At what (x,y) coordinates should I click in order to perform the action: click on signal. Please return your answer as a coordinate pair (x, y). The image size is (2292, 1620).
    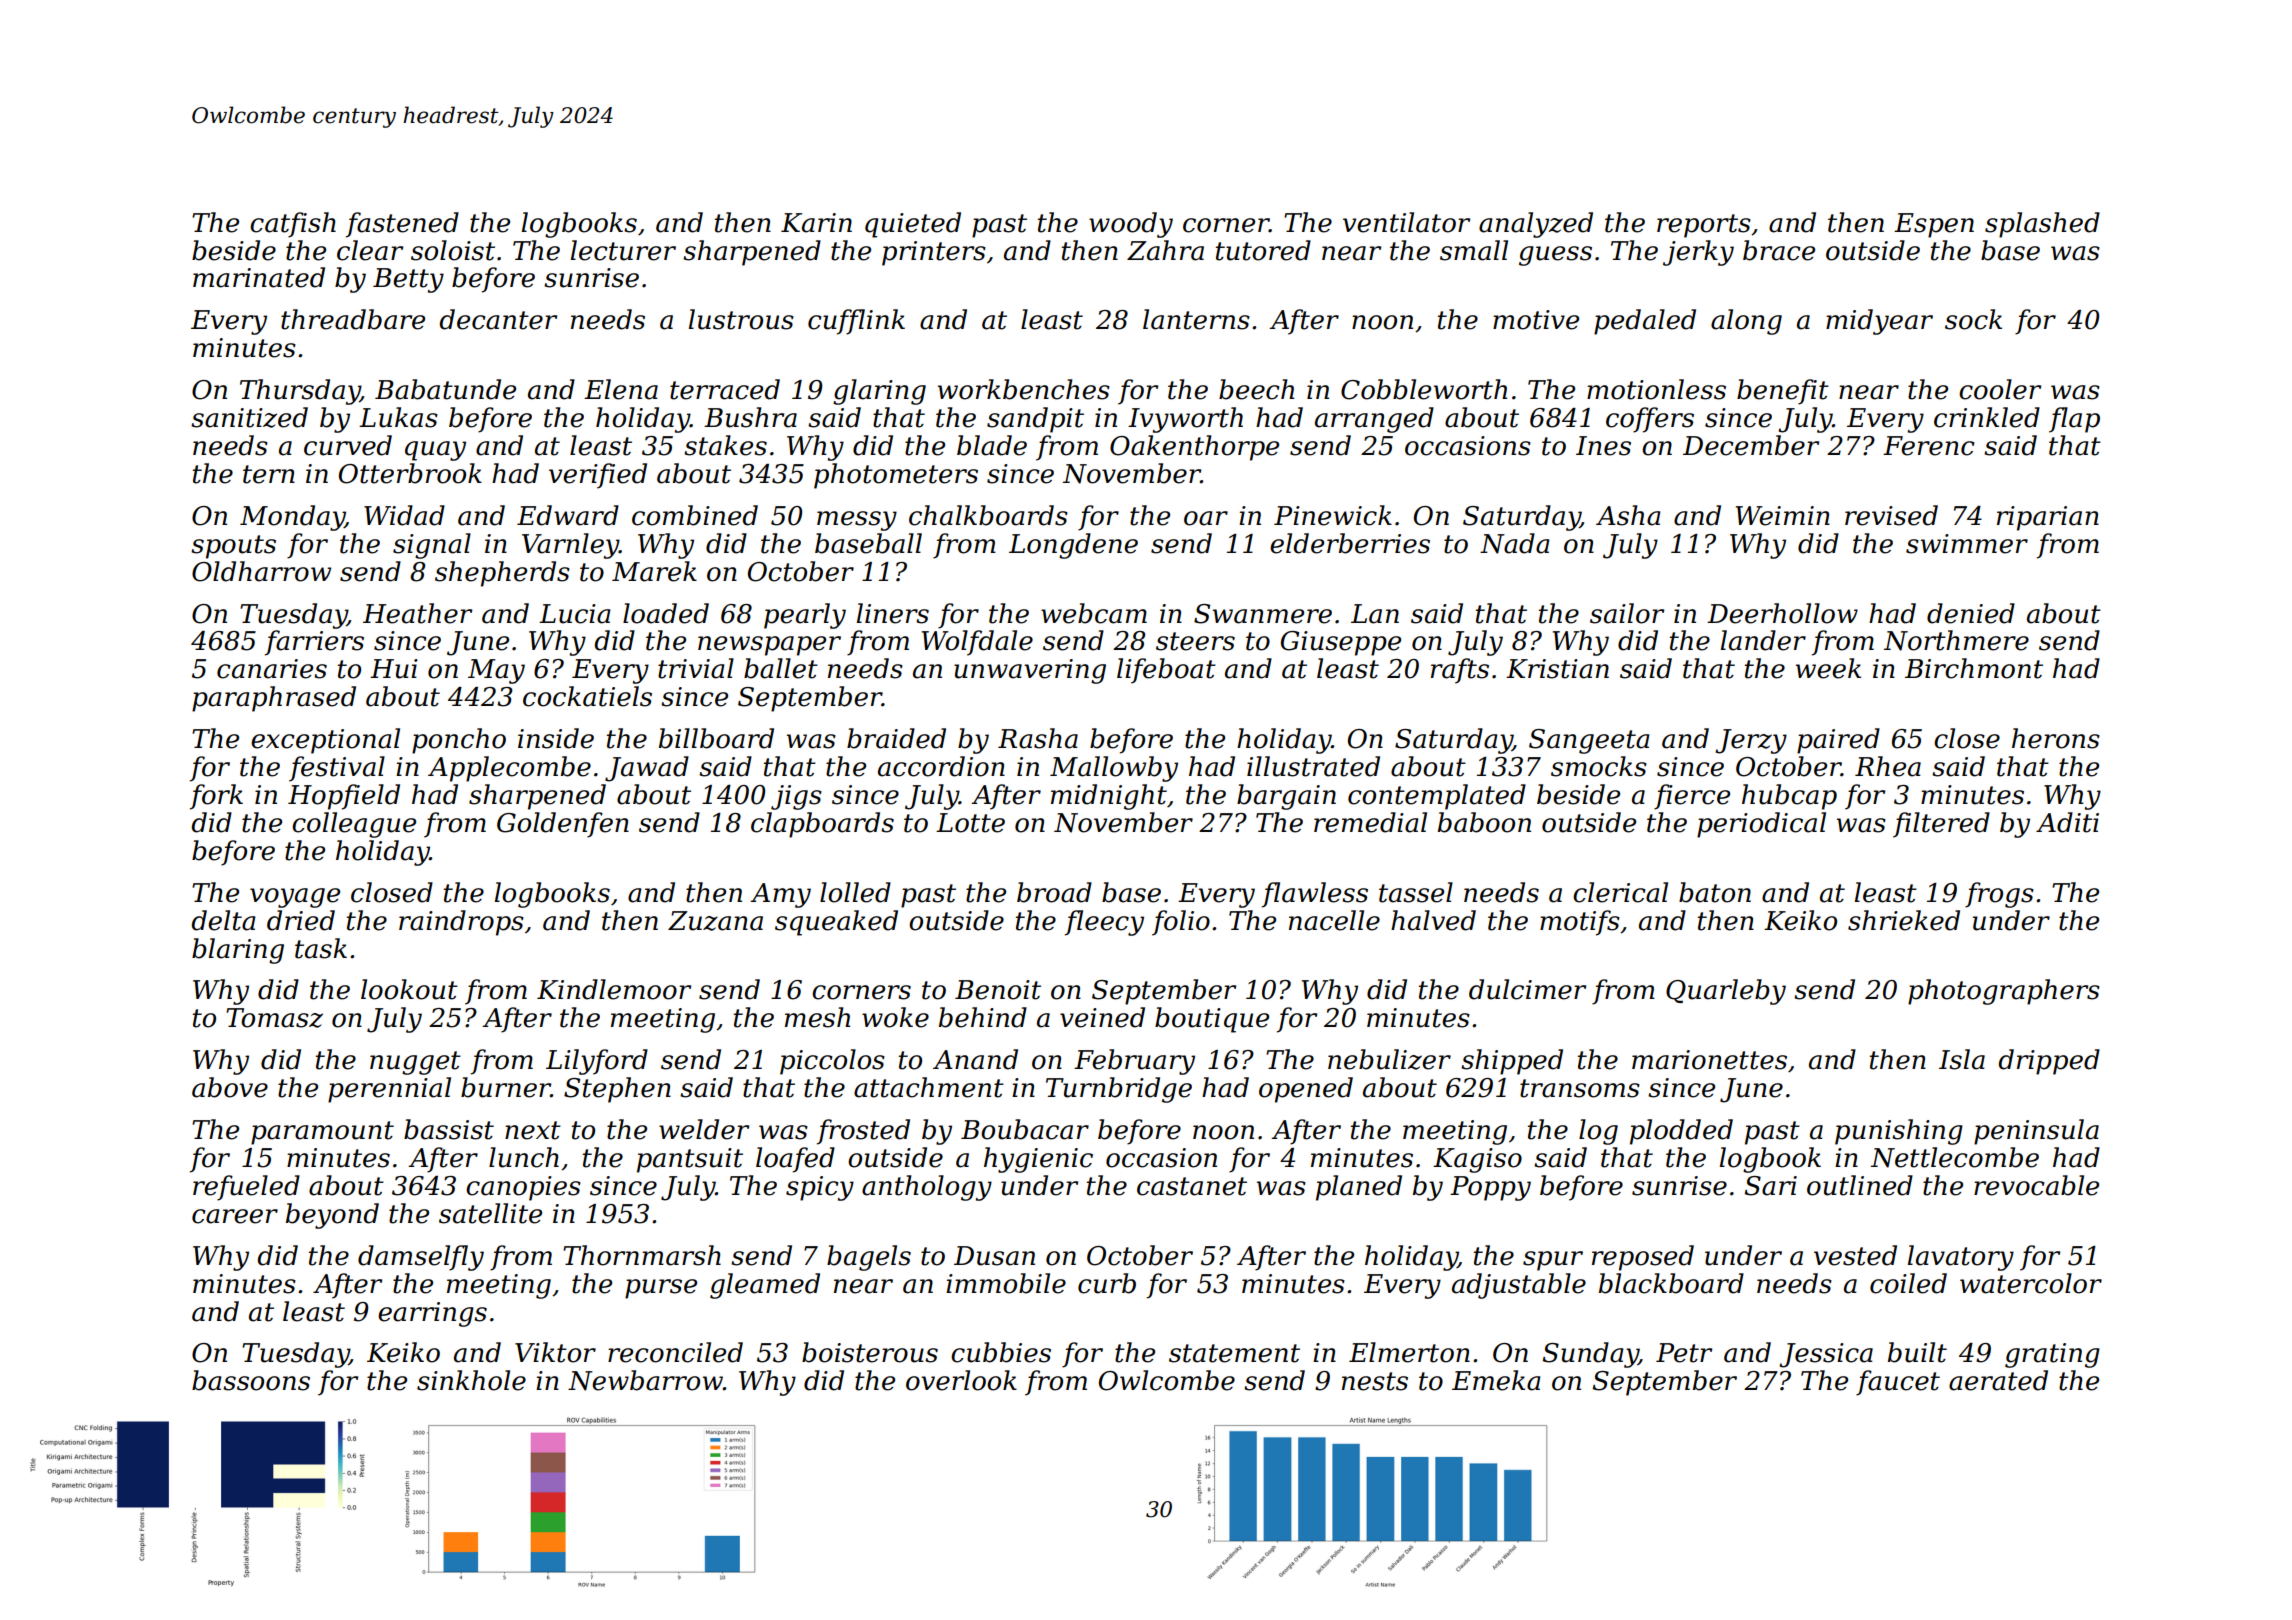
    Looking at the image, I should click on (432, 546).
